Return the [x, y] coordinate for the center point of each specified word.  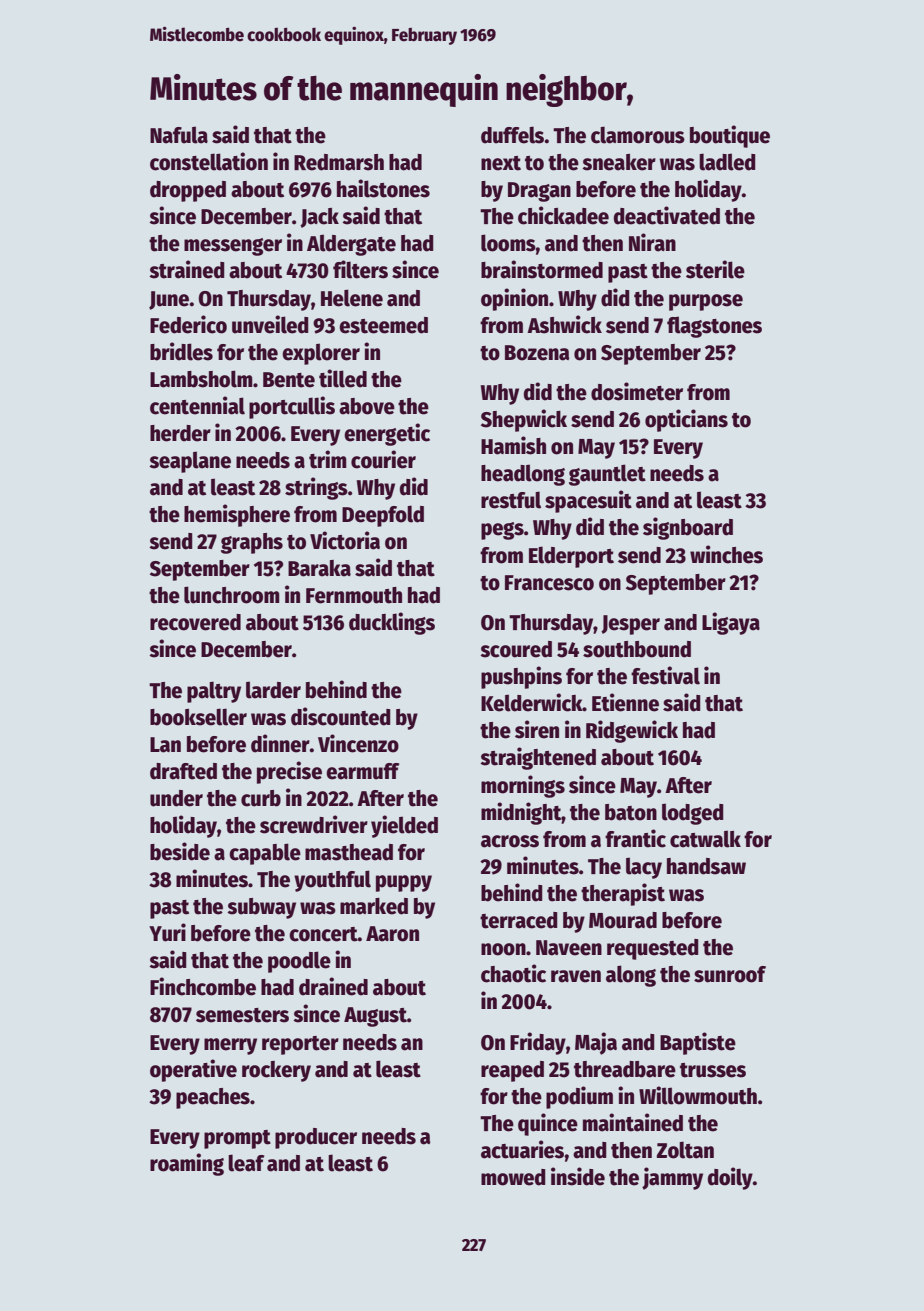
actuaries [523, 1149]
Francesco [549, 583]
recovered [195, 622]
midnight [521, 813]
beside [180, 851]
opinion [514, 299]
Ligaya [731, 623]
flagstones [714, 327]
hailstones [383, 188]
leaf [246, 1163]
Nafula [179, 135]
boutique [730, 136]
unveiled [270, 324]
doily [730, 1178]
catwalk [705, 839]
